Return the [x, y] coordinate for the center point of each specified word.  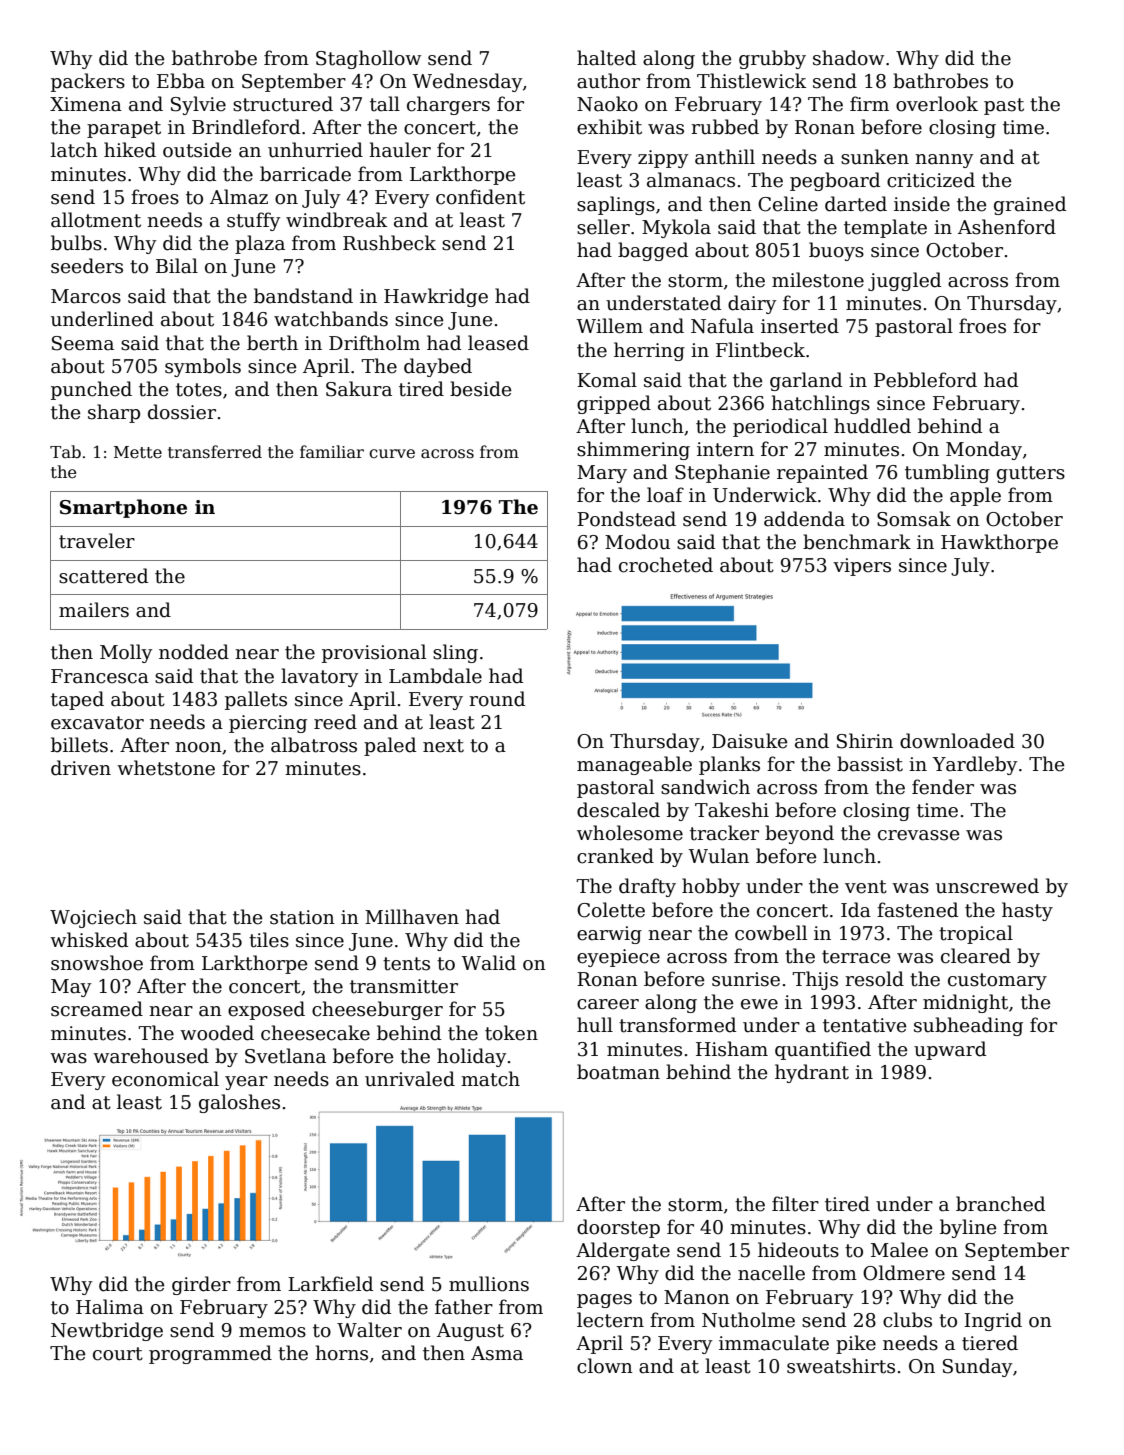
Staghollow [368, 59]
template [885, 228]
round [497, 699]
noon [198, 747]
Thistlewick [752, 81]
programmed [210, 1354]
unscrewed [987, 886]
